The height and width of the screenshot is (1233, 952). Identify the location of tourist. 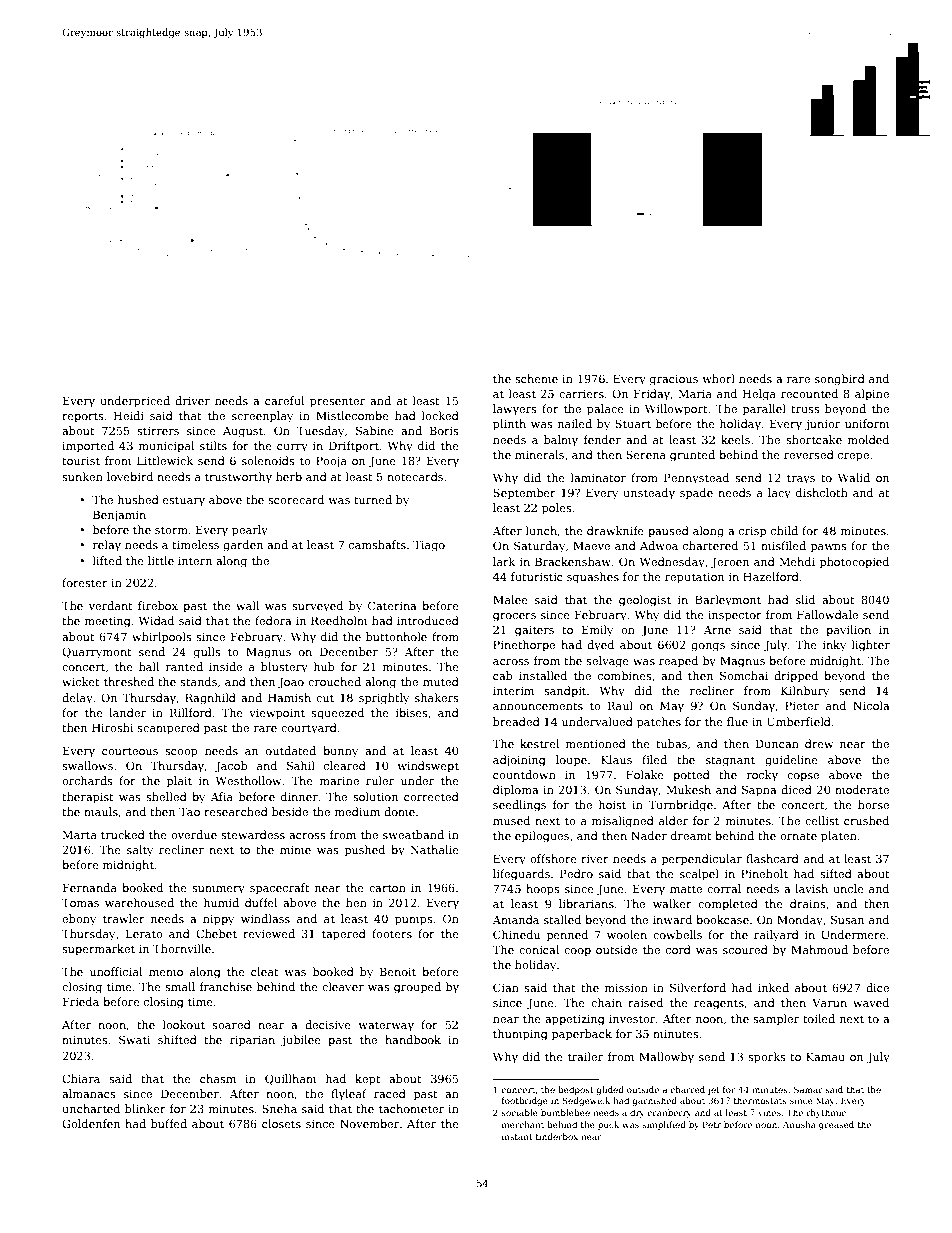
(81, 461).
